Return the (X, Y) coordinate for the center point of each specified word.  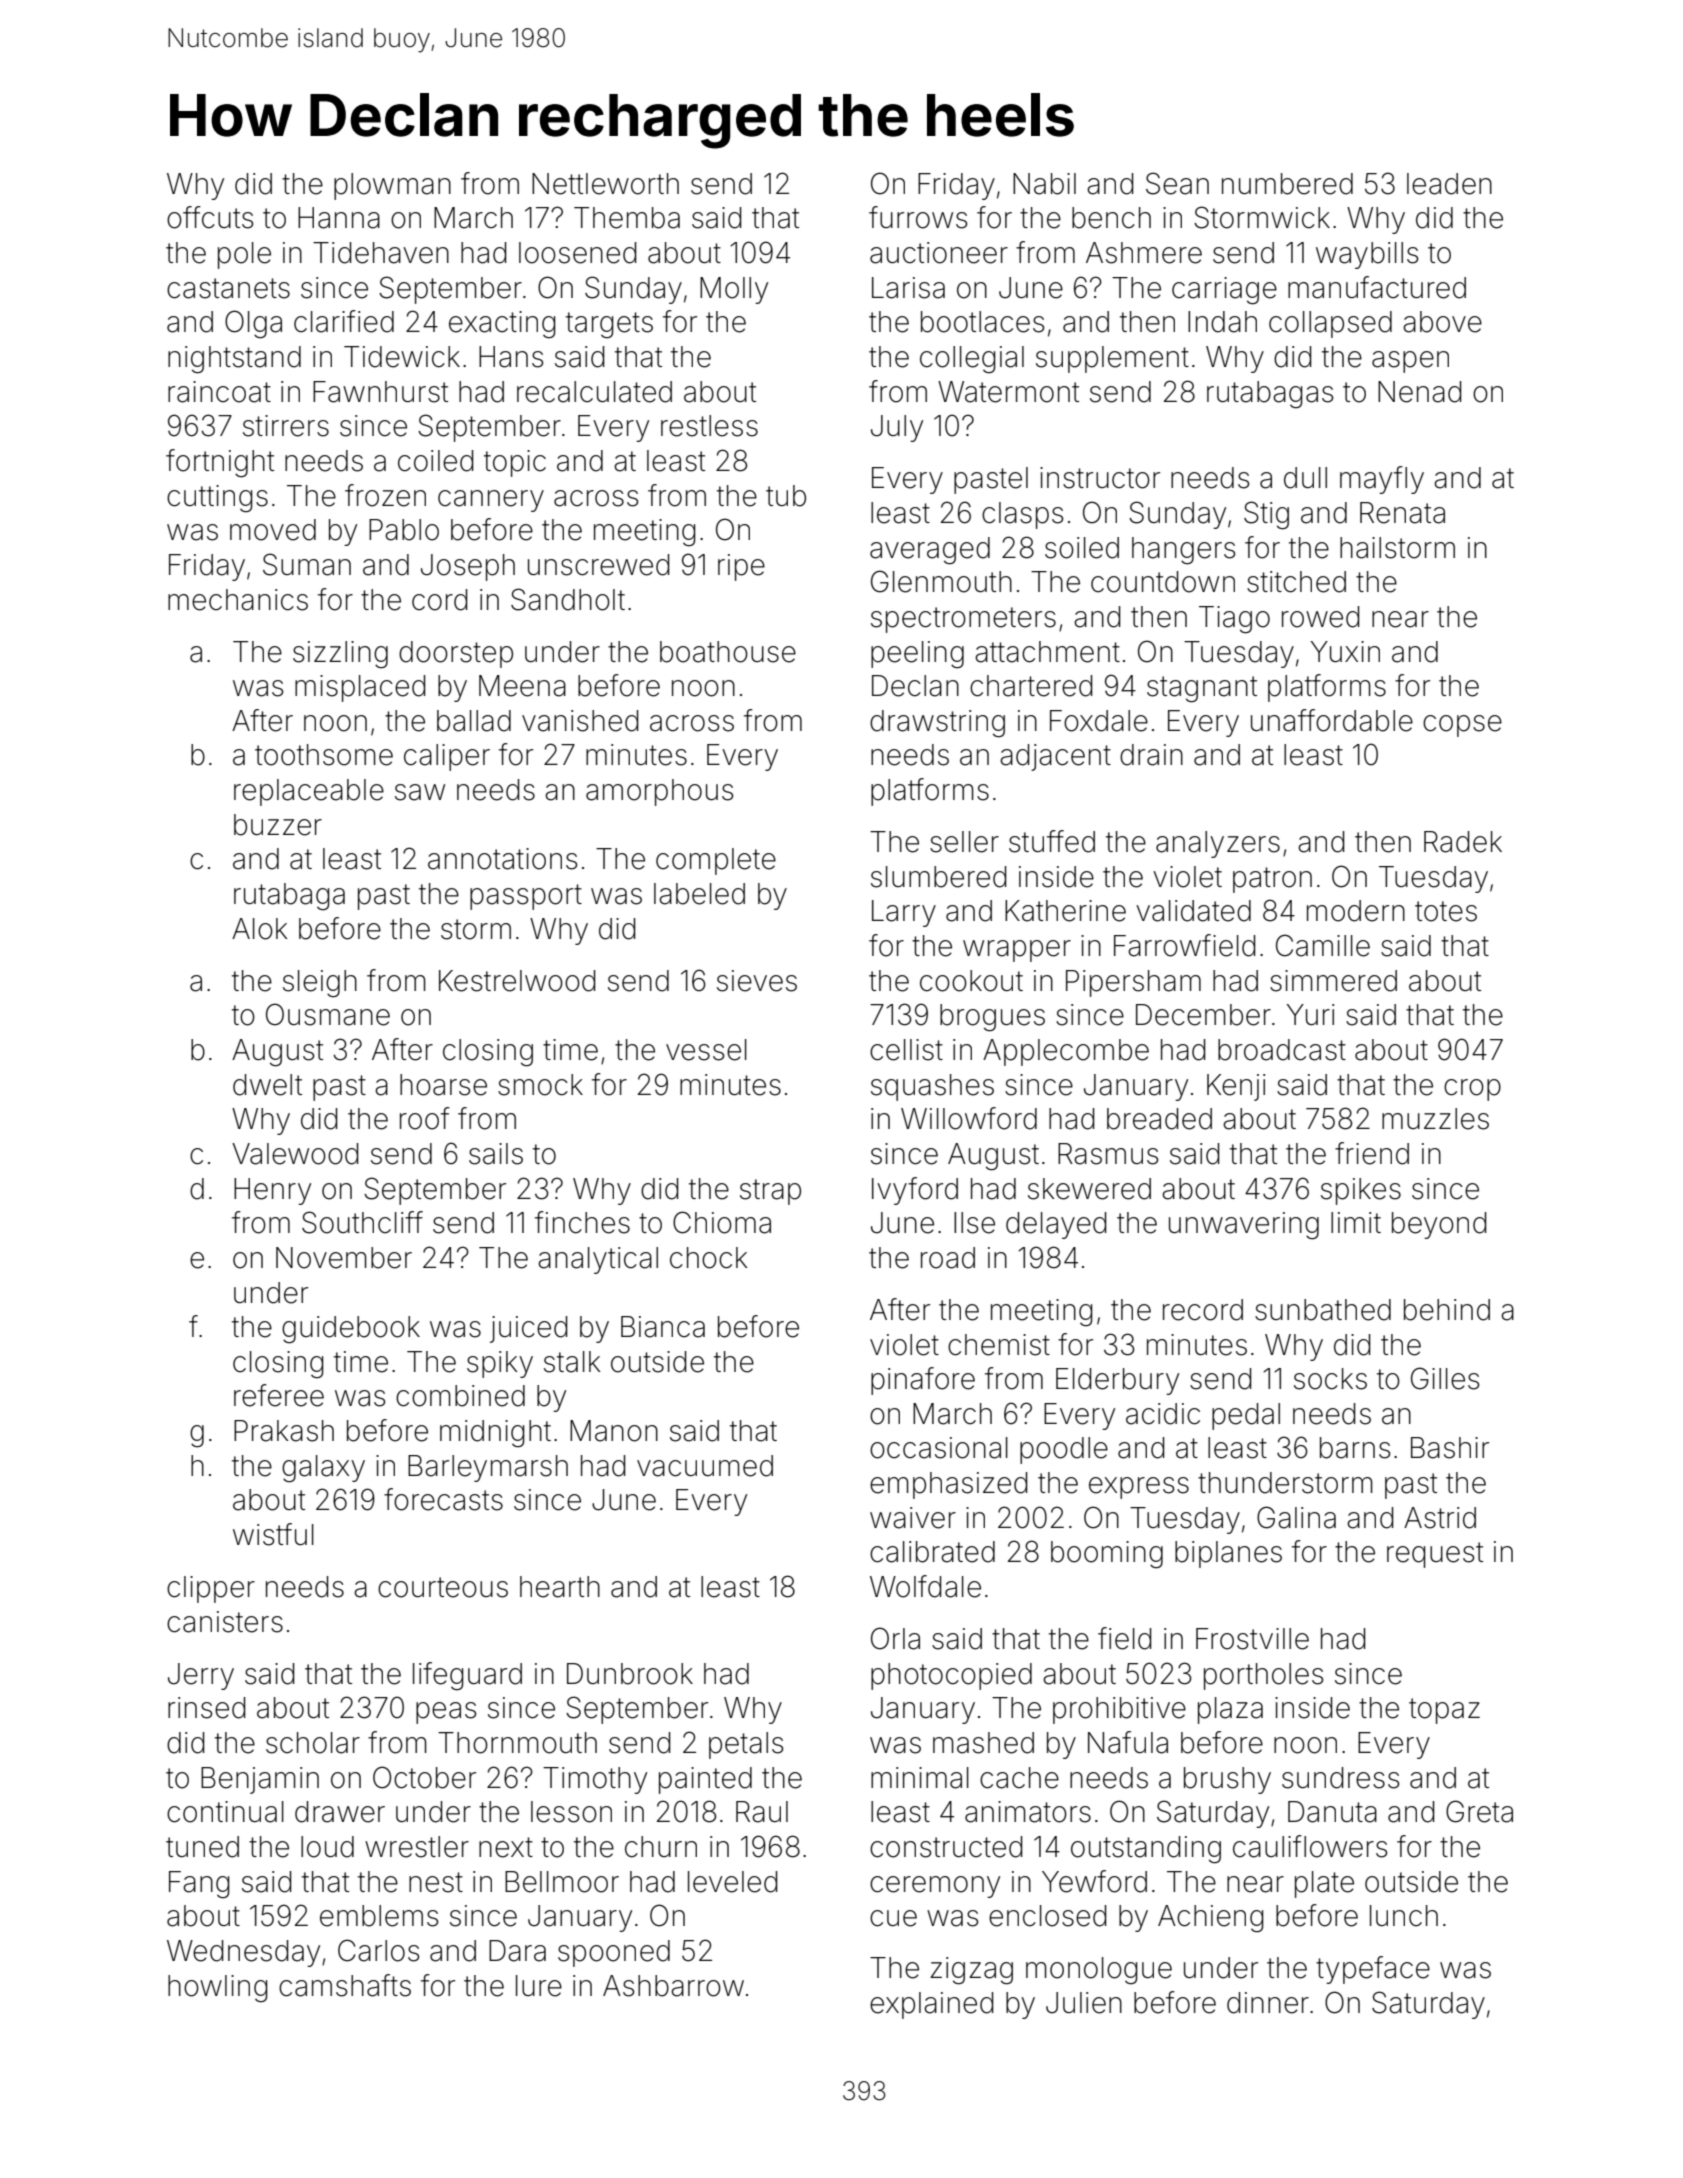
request (1435, 1555)
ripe (741, 567)
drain (1151, 755)
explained (932, 2005)
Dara (517, 1951)
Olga (253, 324)
